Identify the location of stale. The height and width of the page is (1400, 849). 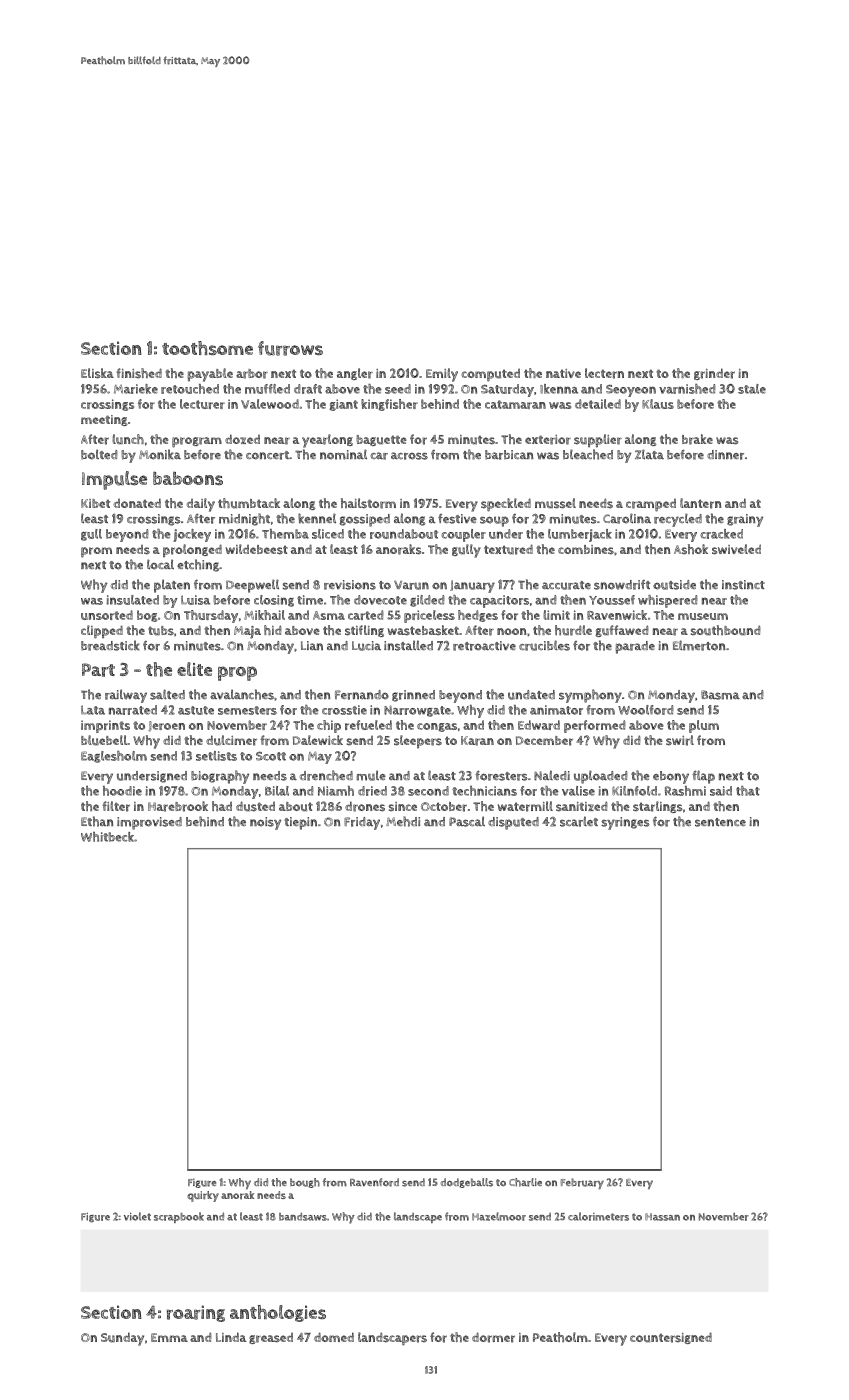
(752, 389).
